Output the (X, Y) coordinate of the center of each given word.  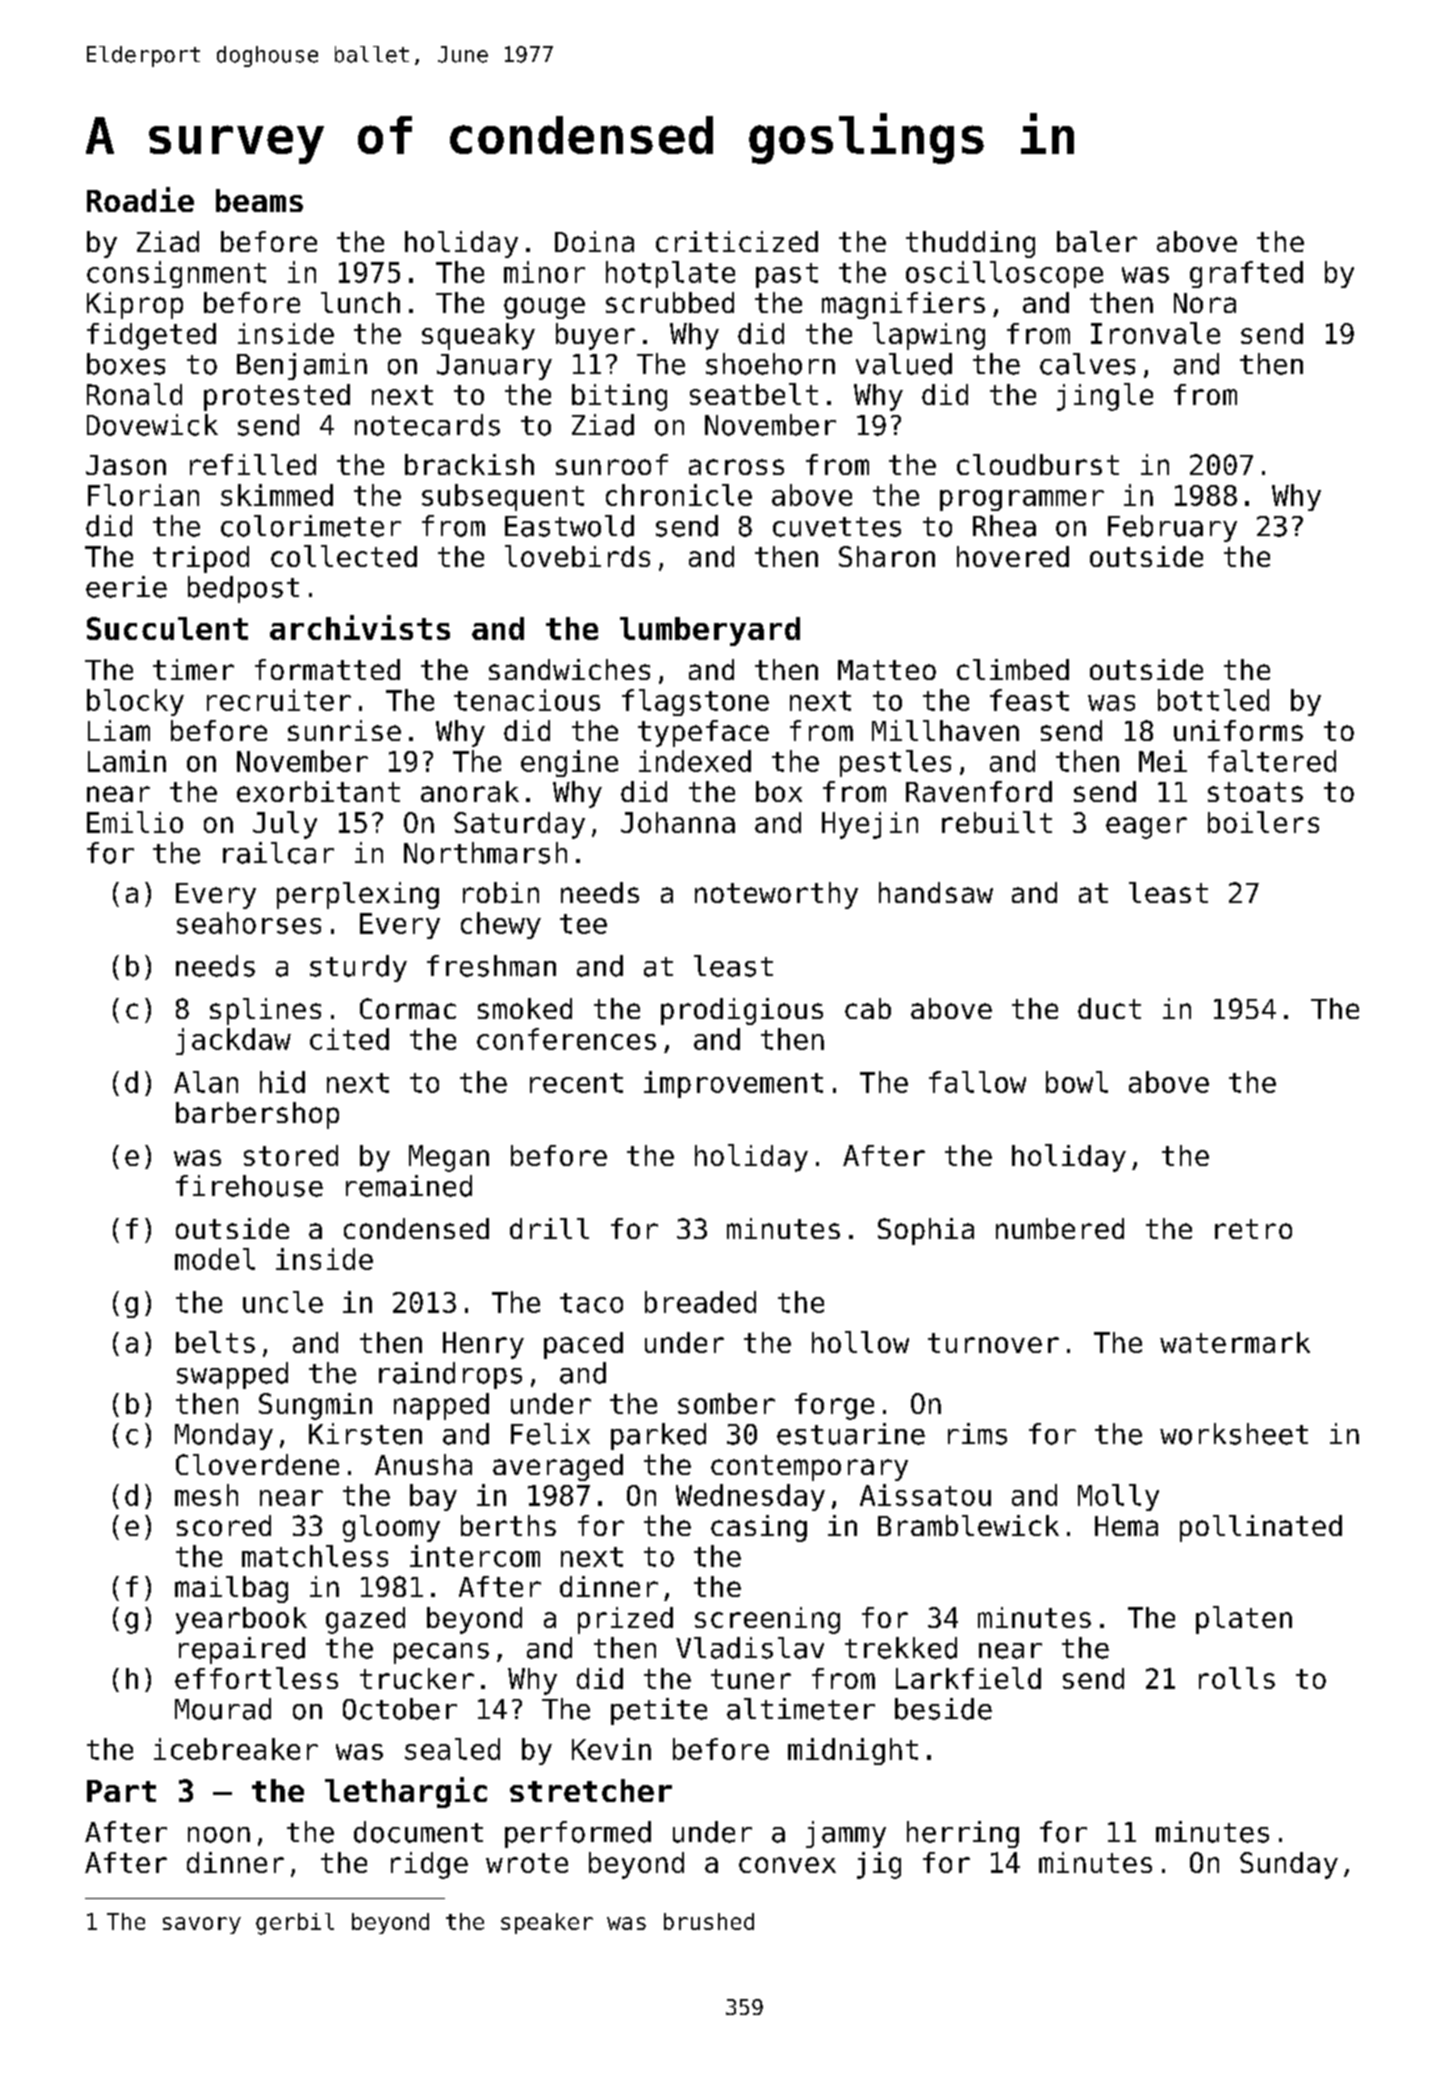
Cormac (408, 1008)
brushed (709, 1921)
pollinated (1261, 1528)
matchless (315, 1556)
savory (202, 1925)
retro (1253, 1229)
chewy (501, 925)
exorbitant (318, 791)
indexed (695, 761)
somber (726, 1403)
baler (1097, 241)
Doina (594, 241)
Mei (1163, 761)
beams (259, 200)
